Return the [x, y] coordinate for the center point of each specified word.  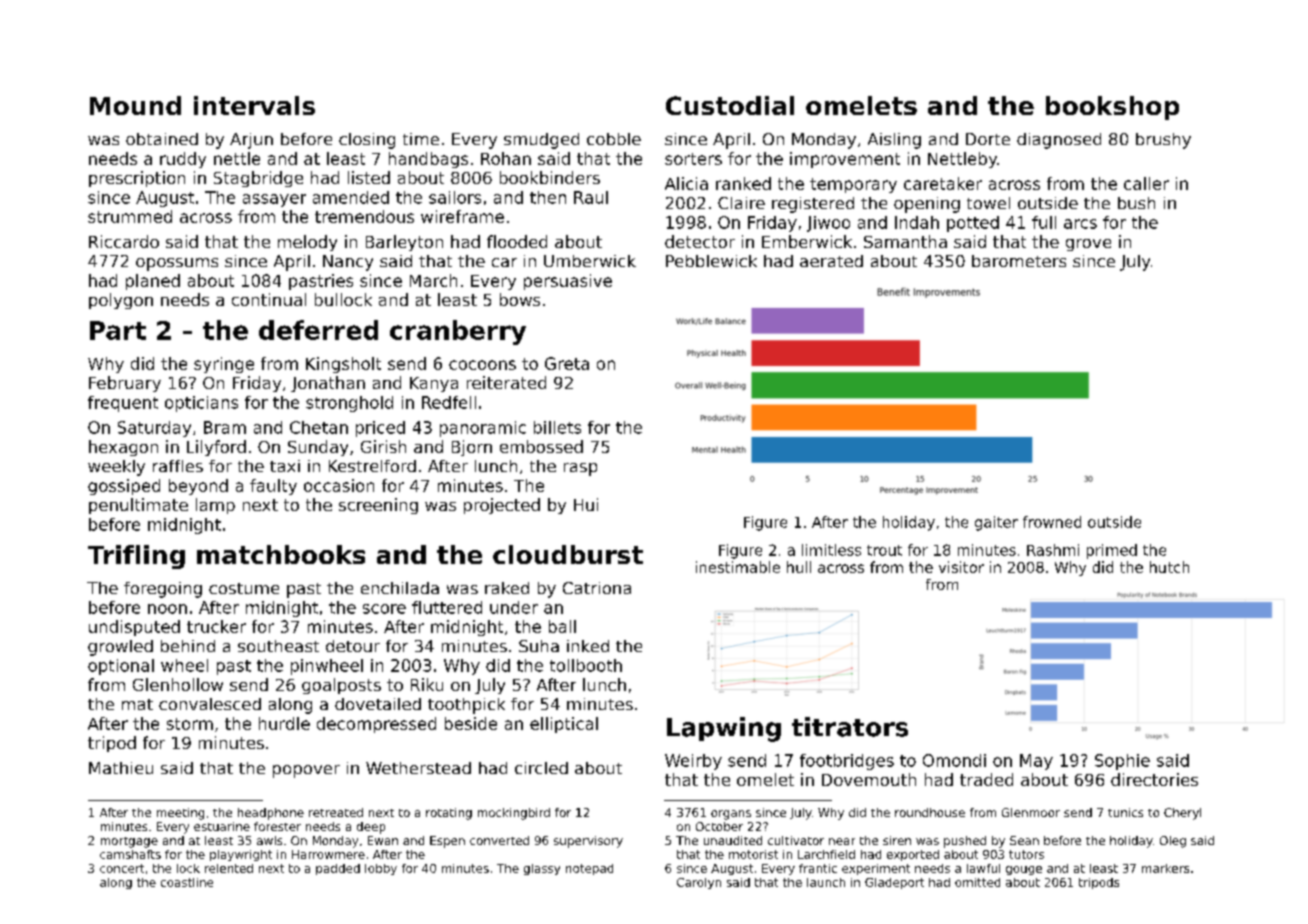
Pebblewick [711, 261]
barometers [1019, 261]
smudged [541, 141]
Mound [135, 105]
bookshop [1112, 108]
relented [229, 868]
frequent [123, 404]
